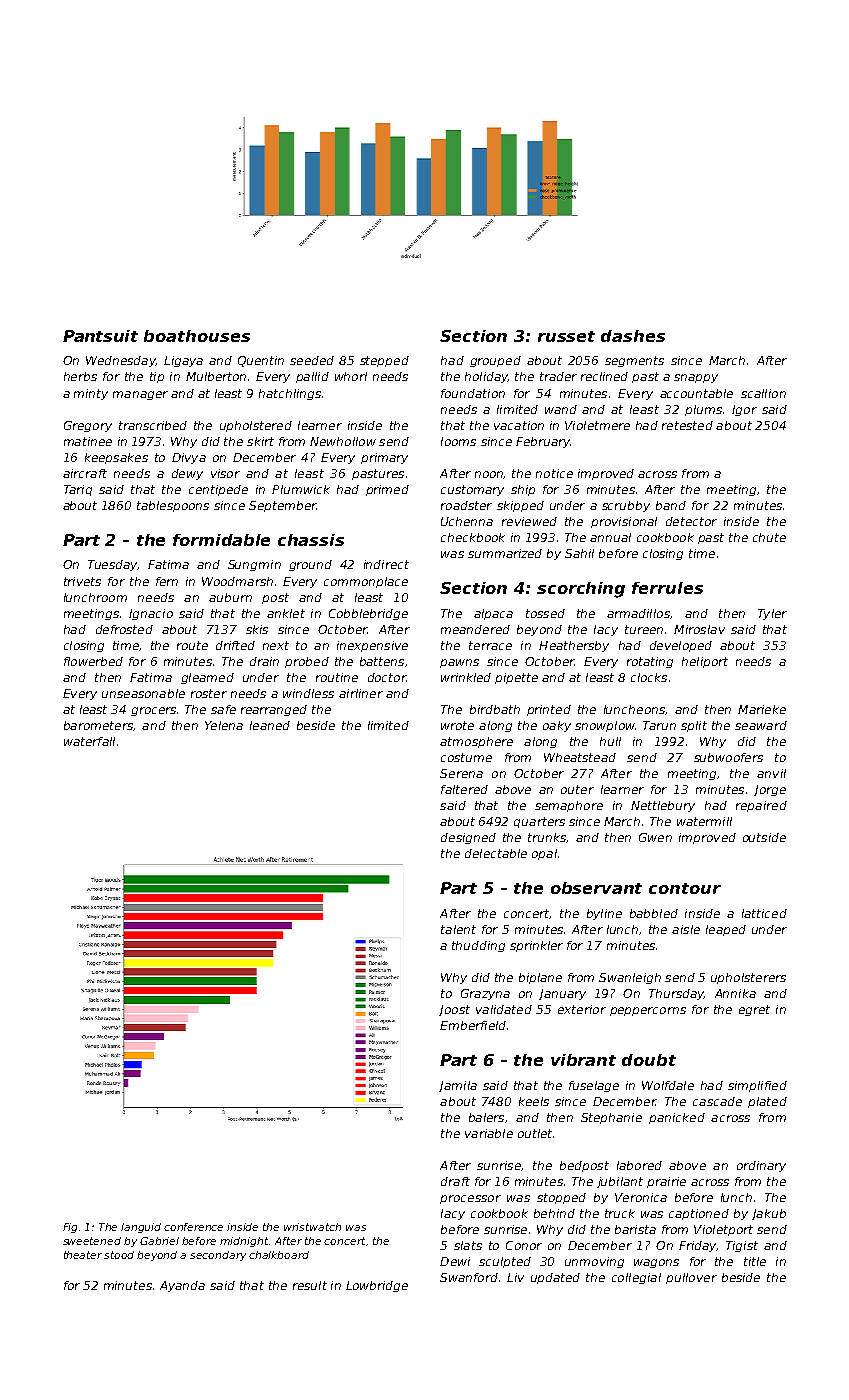 The height and width of the screenshot is (1400, 849). Describe the element at coordinates (310, 1285) in the screenshot. I see `result` at that location.
